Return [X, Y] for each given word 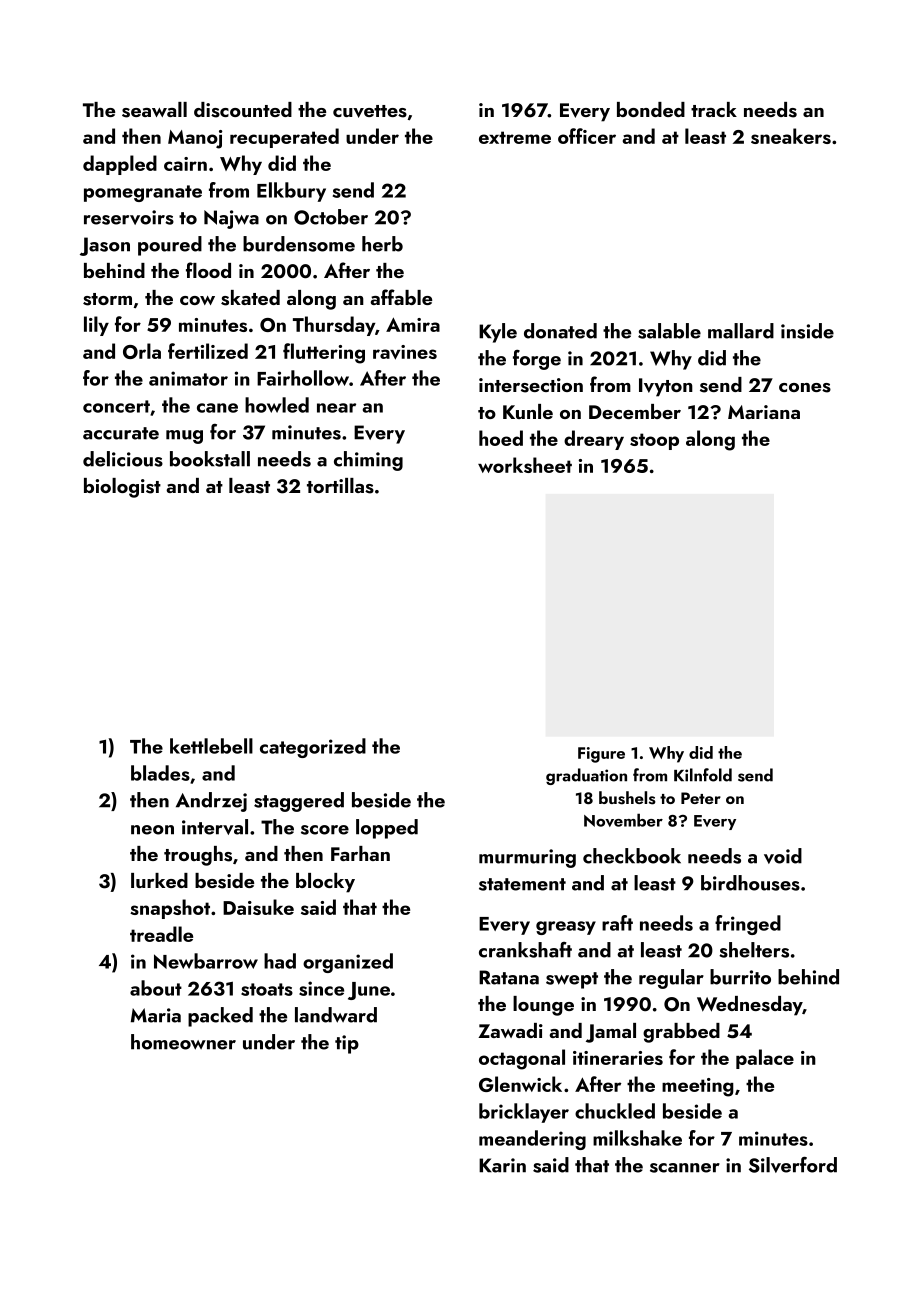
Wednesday [750, 1006]
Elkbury [291, 192]
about [156, 988]
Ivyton [666, 387]
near [336, 408]
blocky [325, 883]
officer [587, 136]
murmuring [527, 858]
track [714, 109]
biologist [122, 488]
